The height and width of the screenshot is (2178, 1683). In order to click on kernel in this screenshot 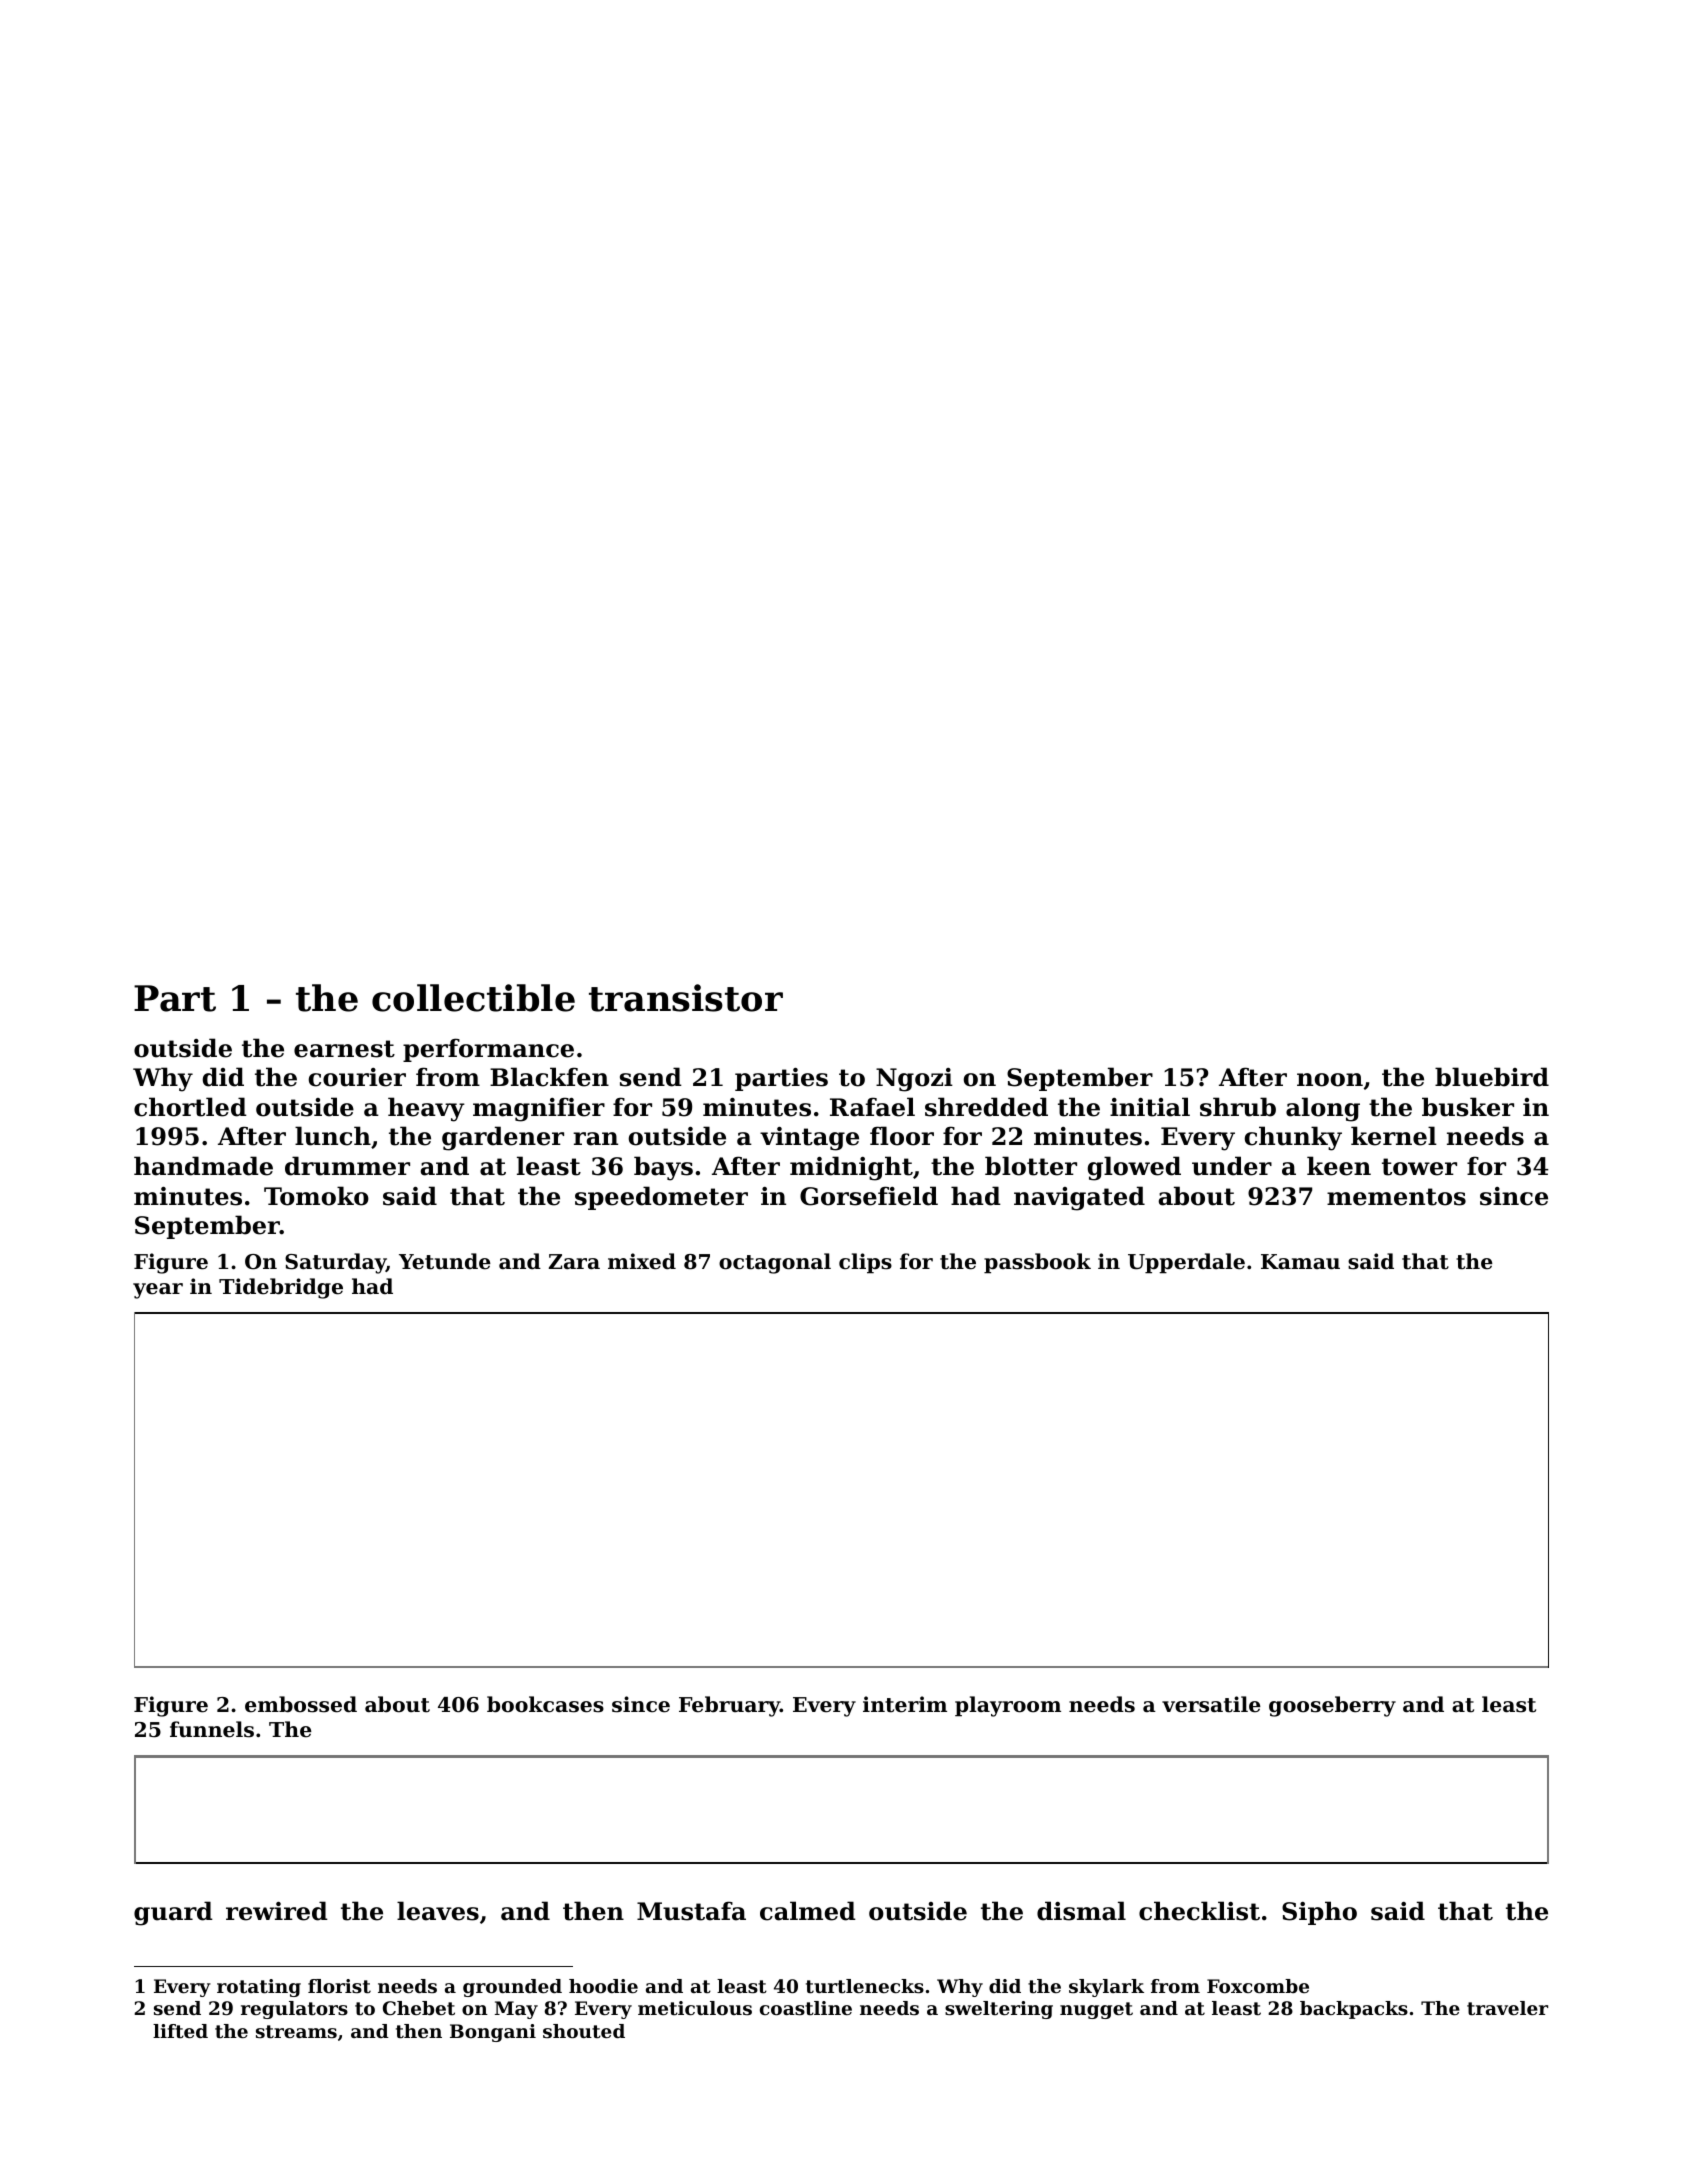, I will do `click(1394, 1136)`.
